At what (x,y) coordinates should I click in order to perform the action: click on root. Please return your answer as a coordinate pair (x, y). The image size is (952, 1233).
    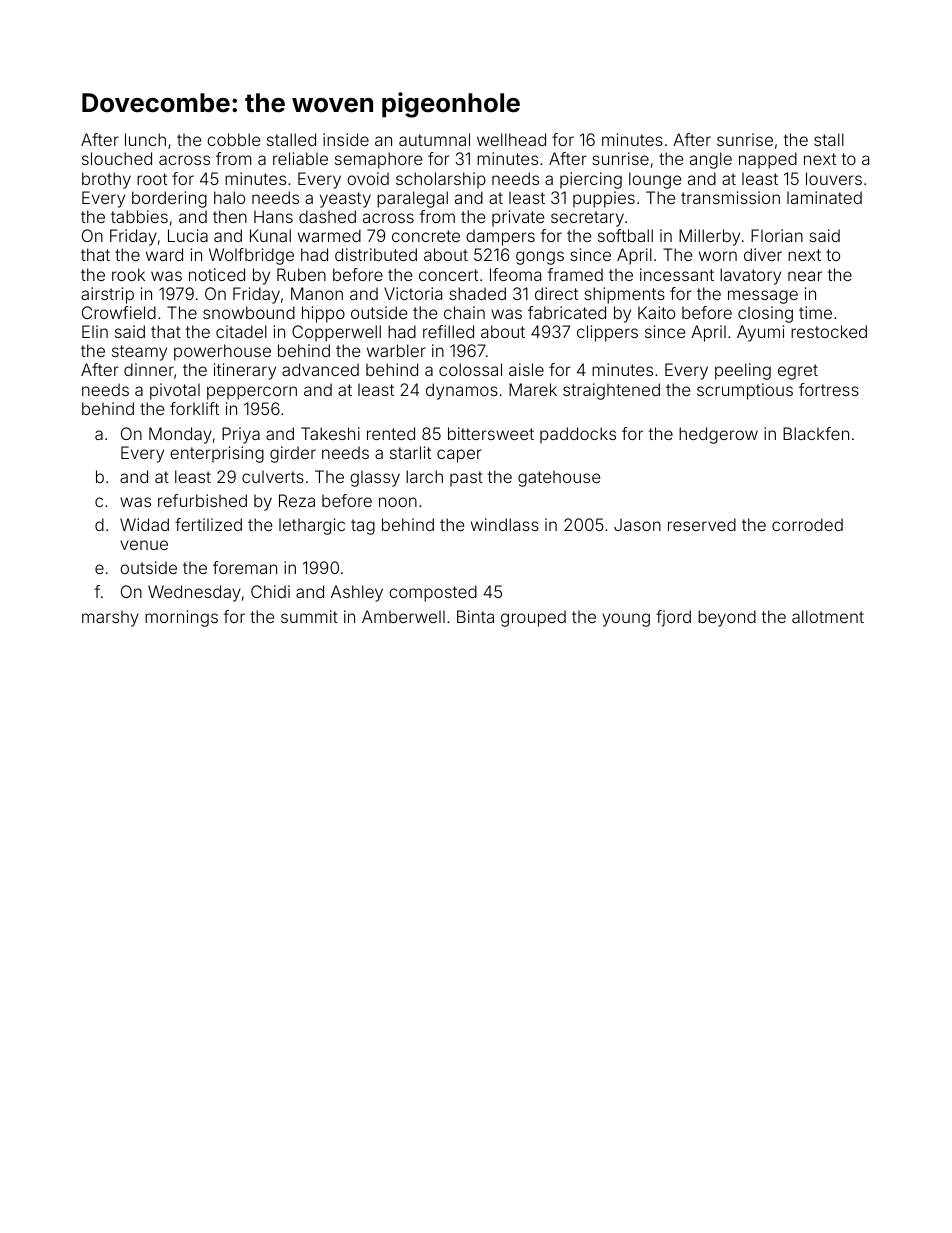
    Looking at the image, I should click on (152, 179).
